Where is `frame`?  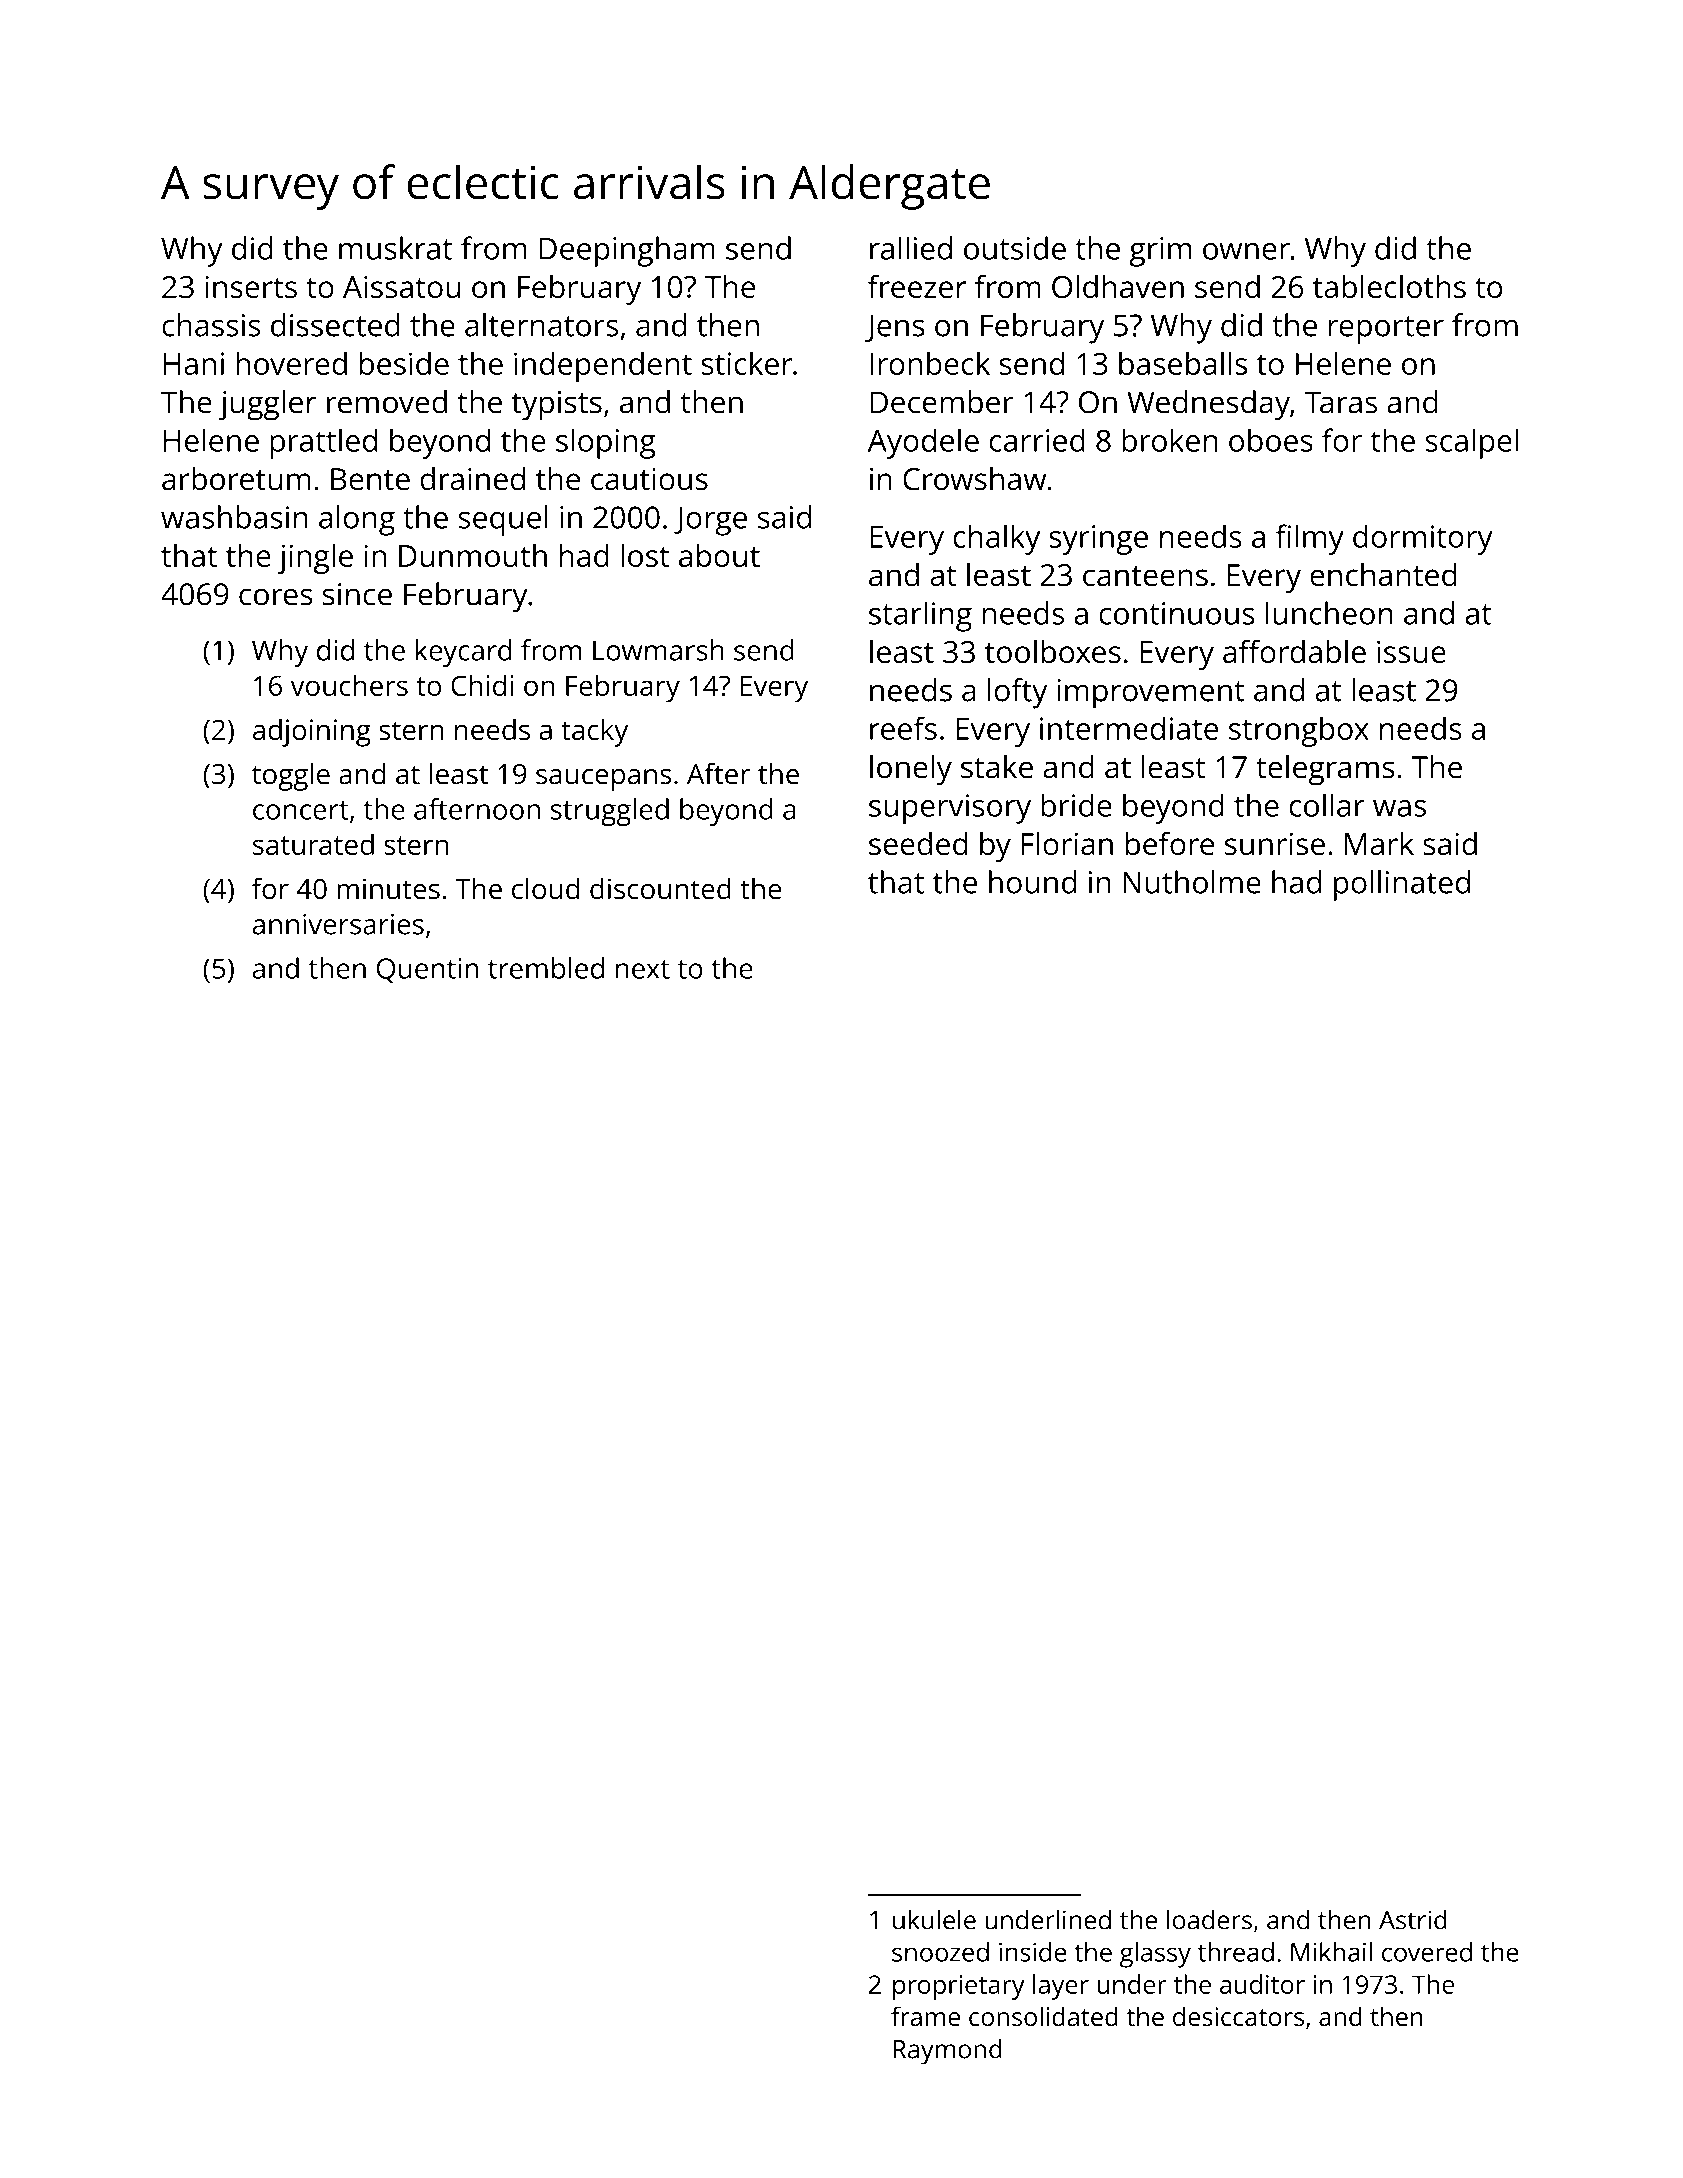
frame is located at coordinates (925, 2016).
